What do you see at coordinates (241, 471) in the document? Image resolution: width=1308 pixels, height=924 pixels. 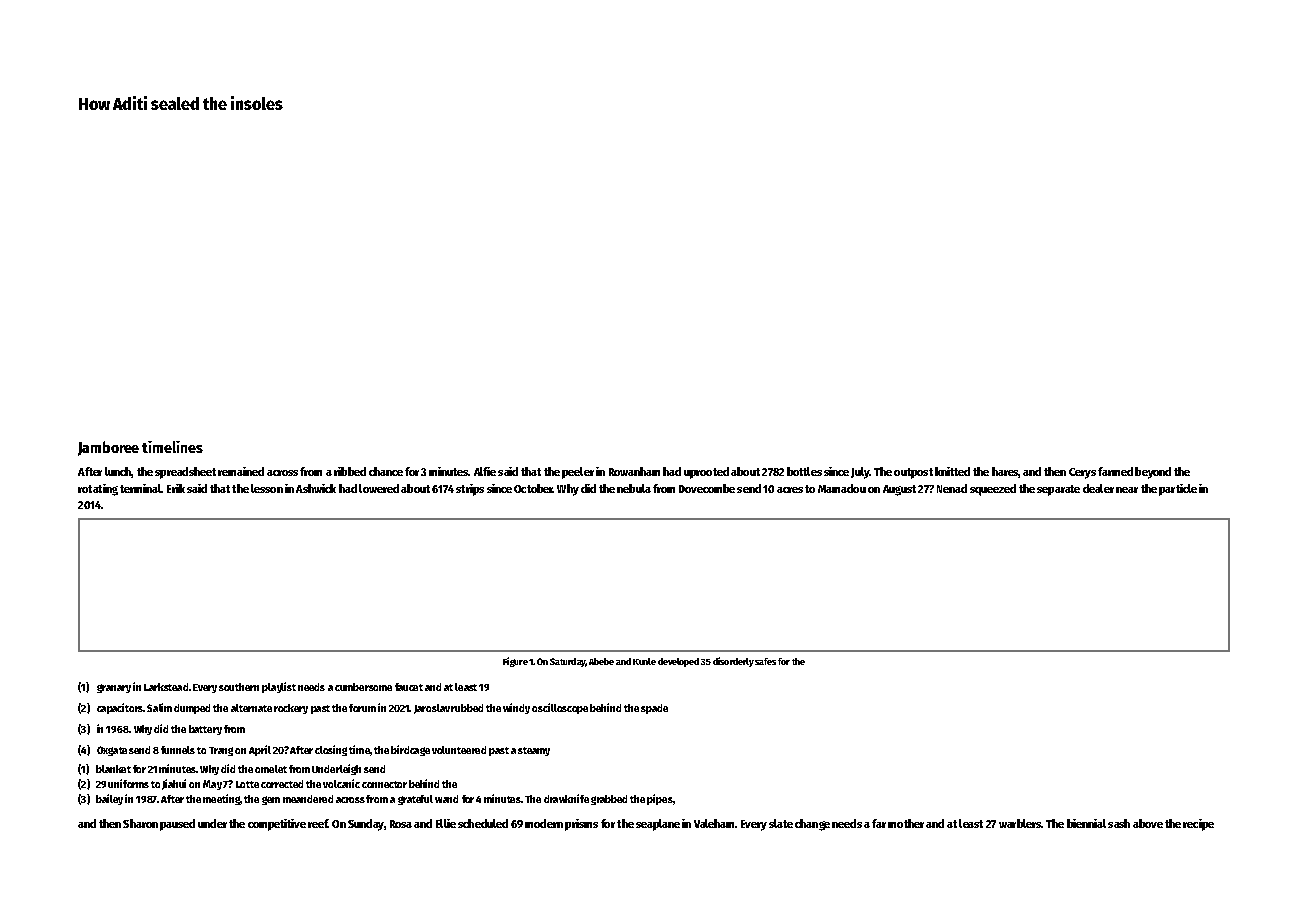 I see `remained` at bounding box center [241, 471].
